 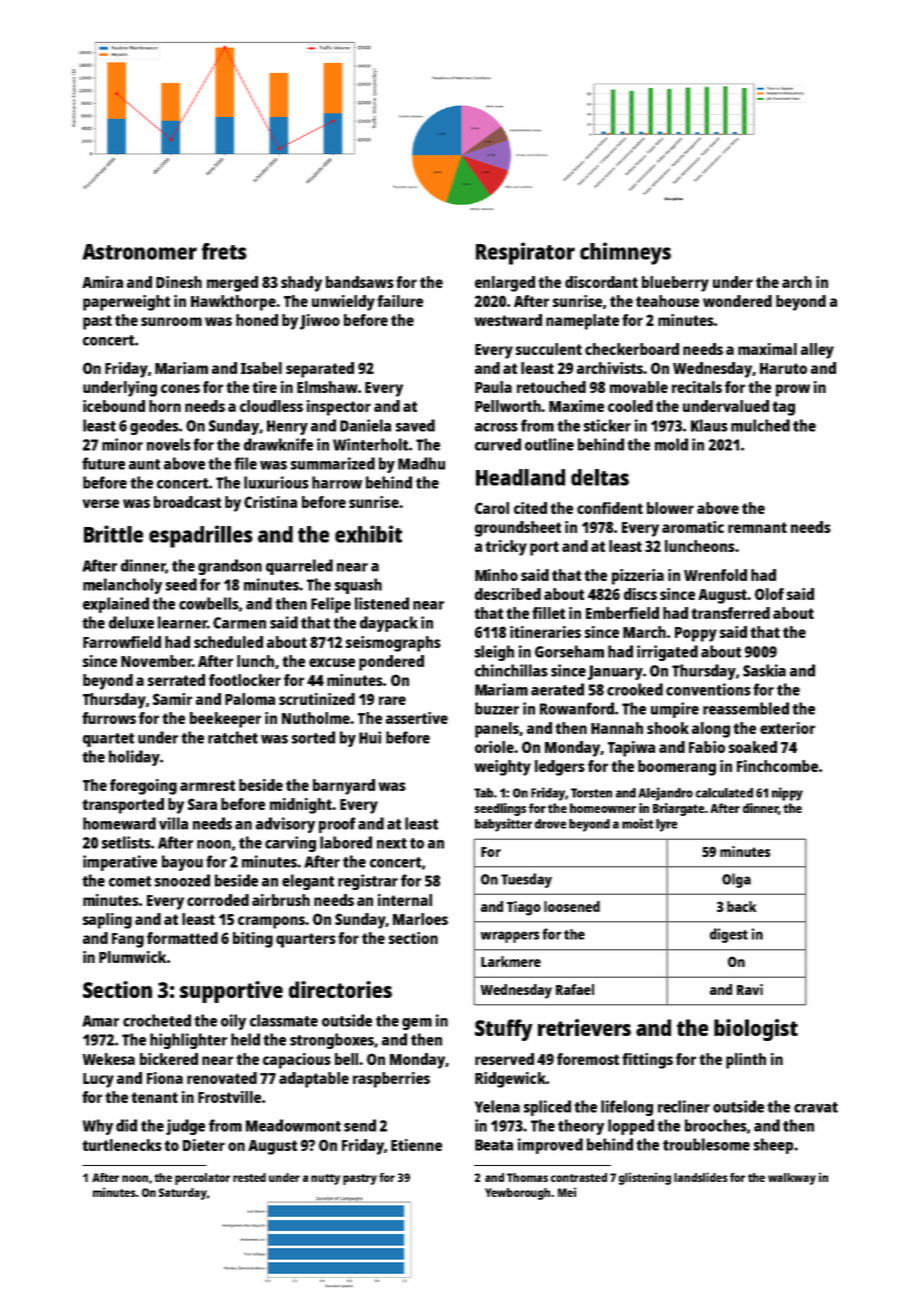 What do you see at coordinates (202, 804) in the screenshot?
I see `Sara` at bounding box center [202, 804].
